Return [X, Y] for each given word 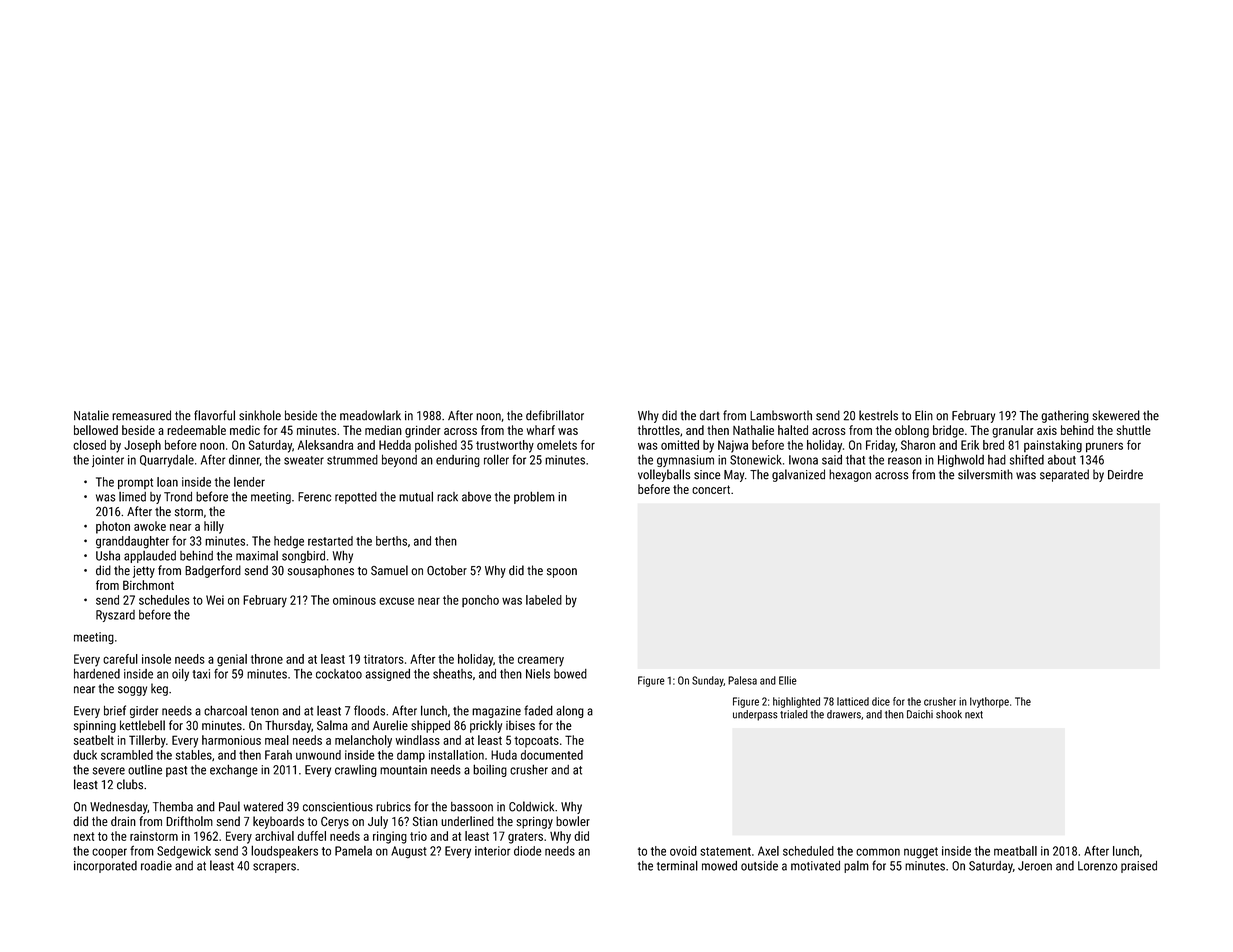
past [176, 771]
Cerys [335, 822]
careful [120, 659]
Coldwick [531, 806]
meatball [1015, 851]
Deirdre [1125, 474]
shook [949, 714]
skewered [1116, 415]
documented [552, 755]
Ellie [788, 680]
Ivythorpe [989, 702]
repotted [356, 498]
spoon [562, 573]
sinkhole [260, 415]
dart [710, 415]
